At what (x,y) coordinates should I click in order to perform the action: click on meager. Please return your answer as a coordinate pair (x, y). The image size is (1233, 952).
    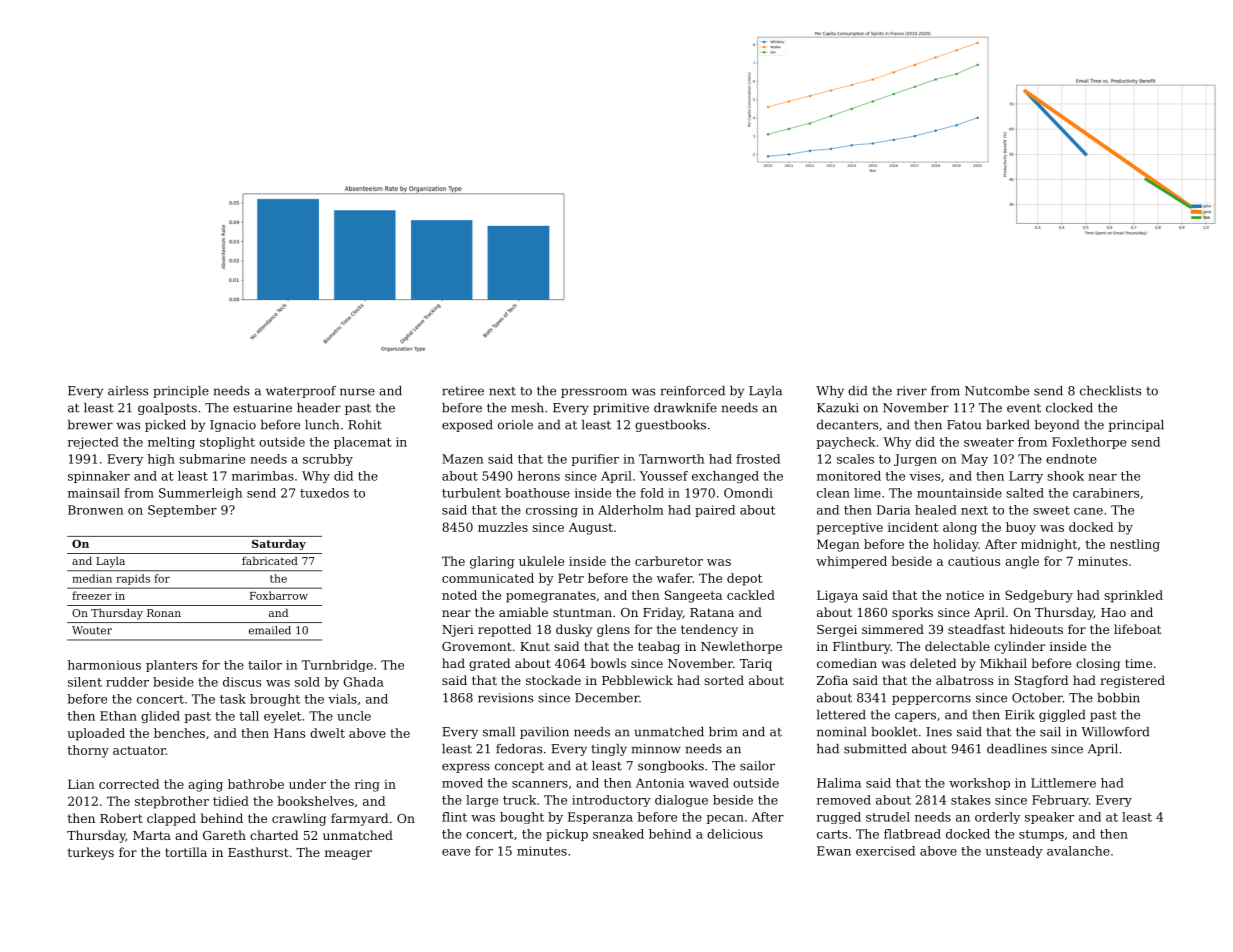
    Looking at the image, I should click on (348, 855).
